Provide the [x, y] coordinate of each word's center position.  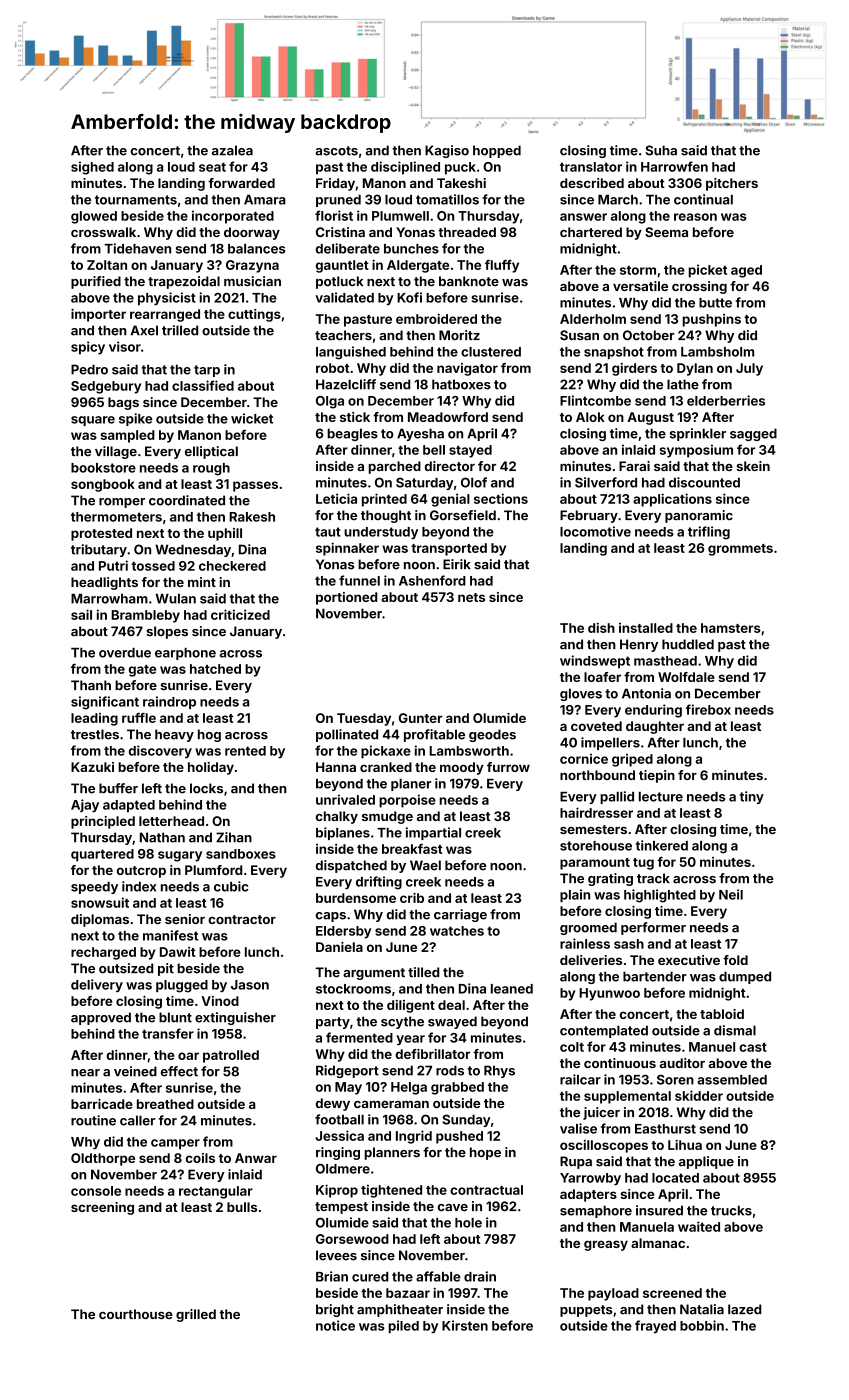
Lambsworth [469, 751]
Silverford [606, 482]
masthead [665, 661]
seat [212, 167]
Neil [731, 894]
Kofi [409, 297]
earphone [185, 654]
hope [485, 1153]
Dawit [178, 952]
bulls [242, 1207]
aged [746, 271]
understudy [381, 533]
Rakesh [252, 517]
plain [575, 895]
